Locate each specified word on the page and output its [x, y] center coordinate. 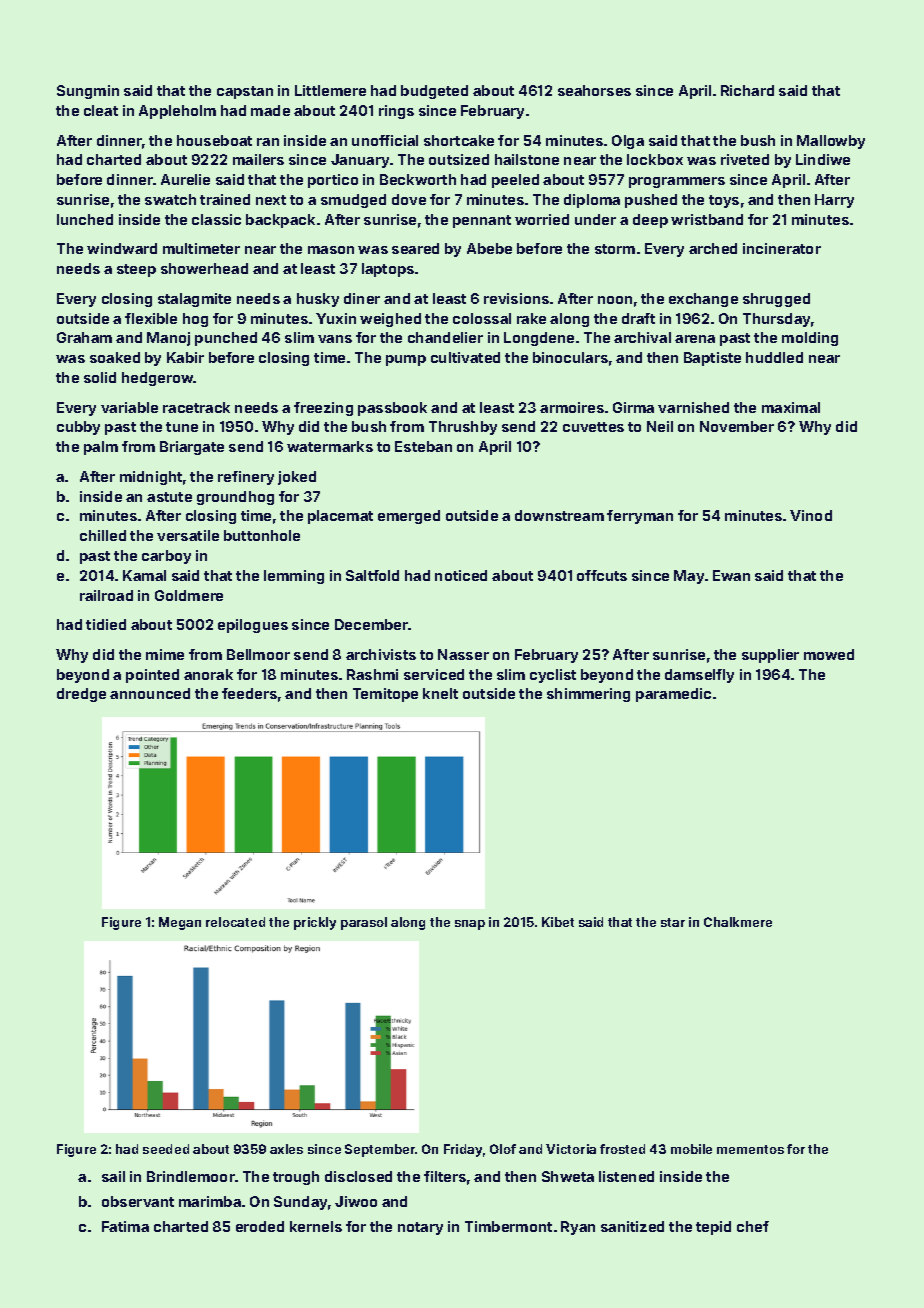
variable [129, 407]
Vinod [811, 515]
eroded [260, 1226]
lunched [85, 219]
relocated [235, 922]
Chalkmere [738, 922]
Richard [747, 90]
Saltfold [372, 575]
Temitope [385, 695]
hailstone [527, 159]
